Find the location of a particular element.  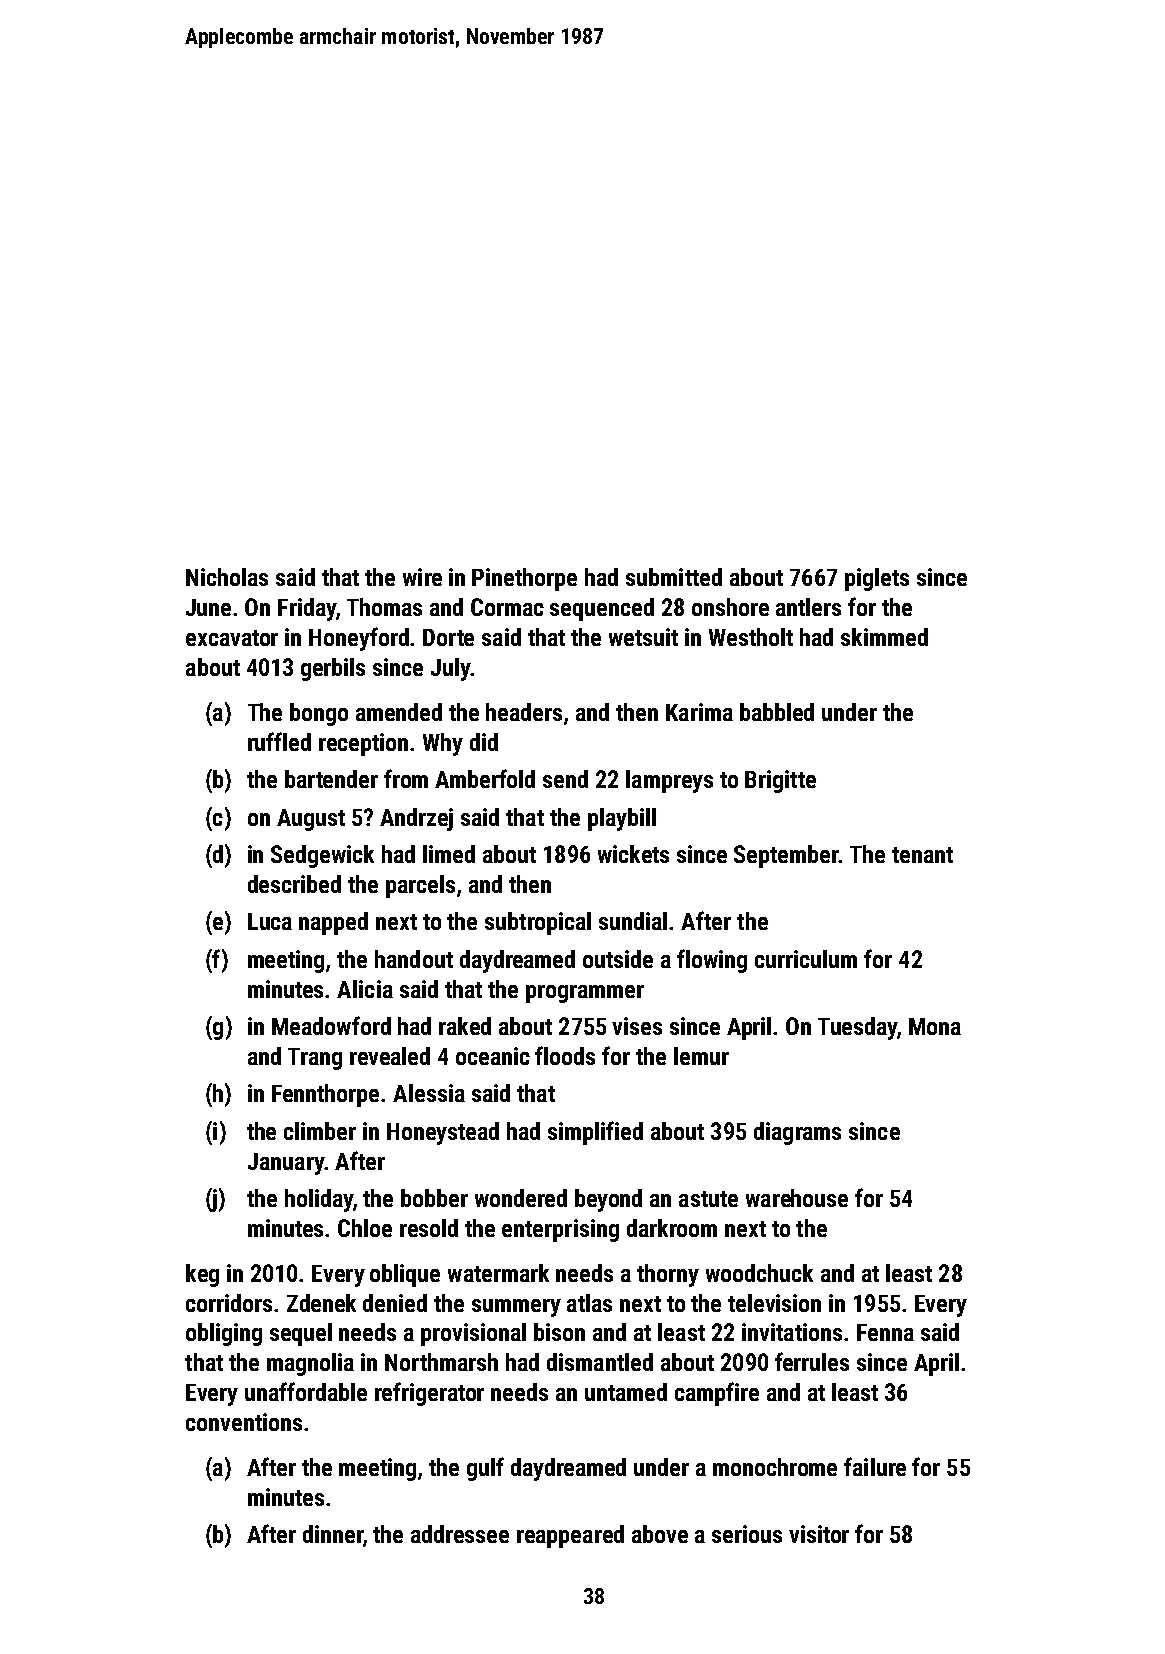

Brigitte is located at coordinates (780, 781).
